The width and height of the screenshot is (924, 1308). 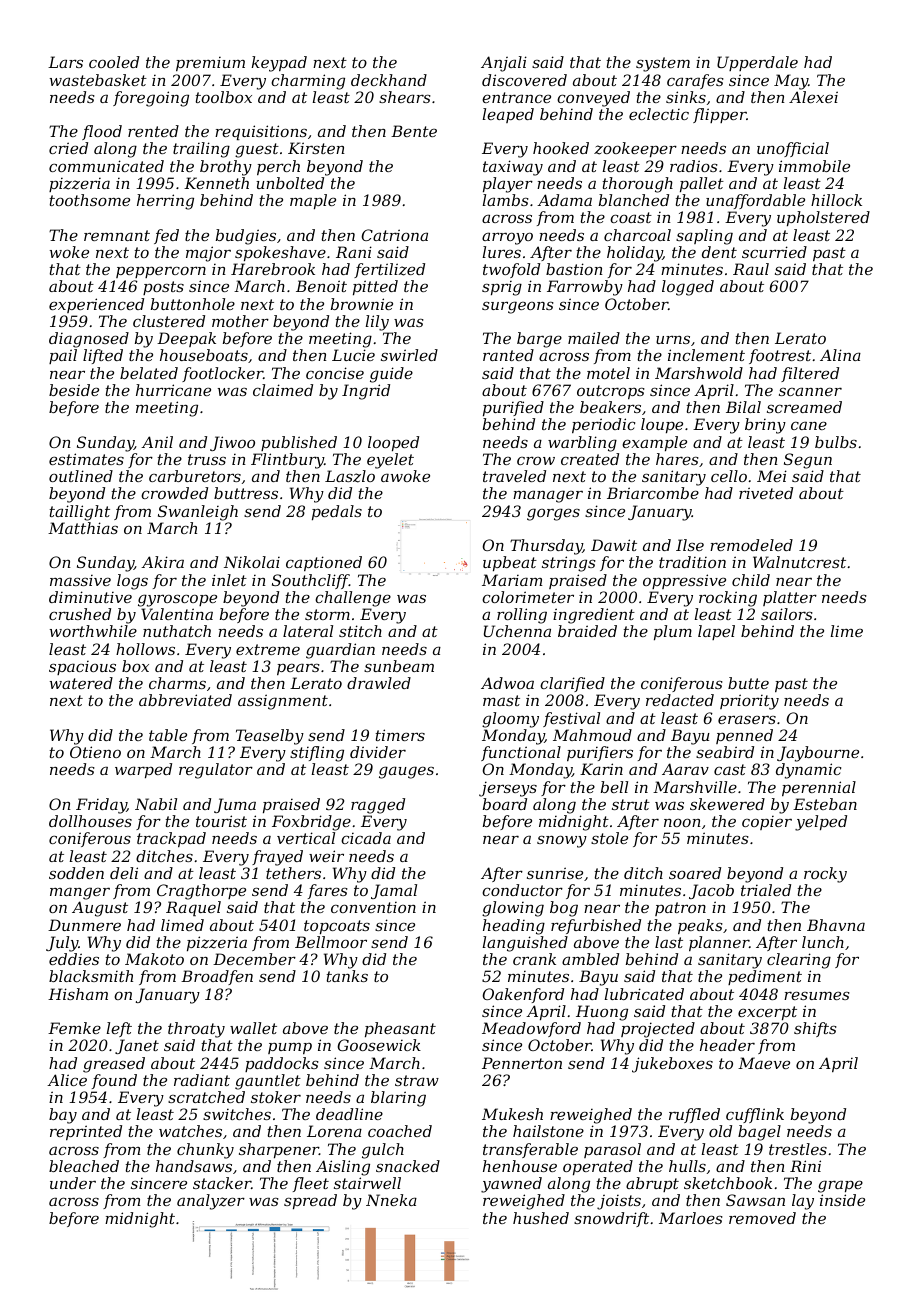 What do you see at coordinates (793, 149) in the screenshot?
I see `unofficial` at bounding box center [793, 149].
